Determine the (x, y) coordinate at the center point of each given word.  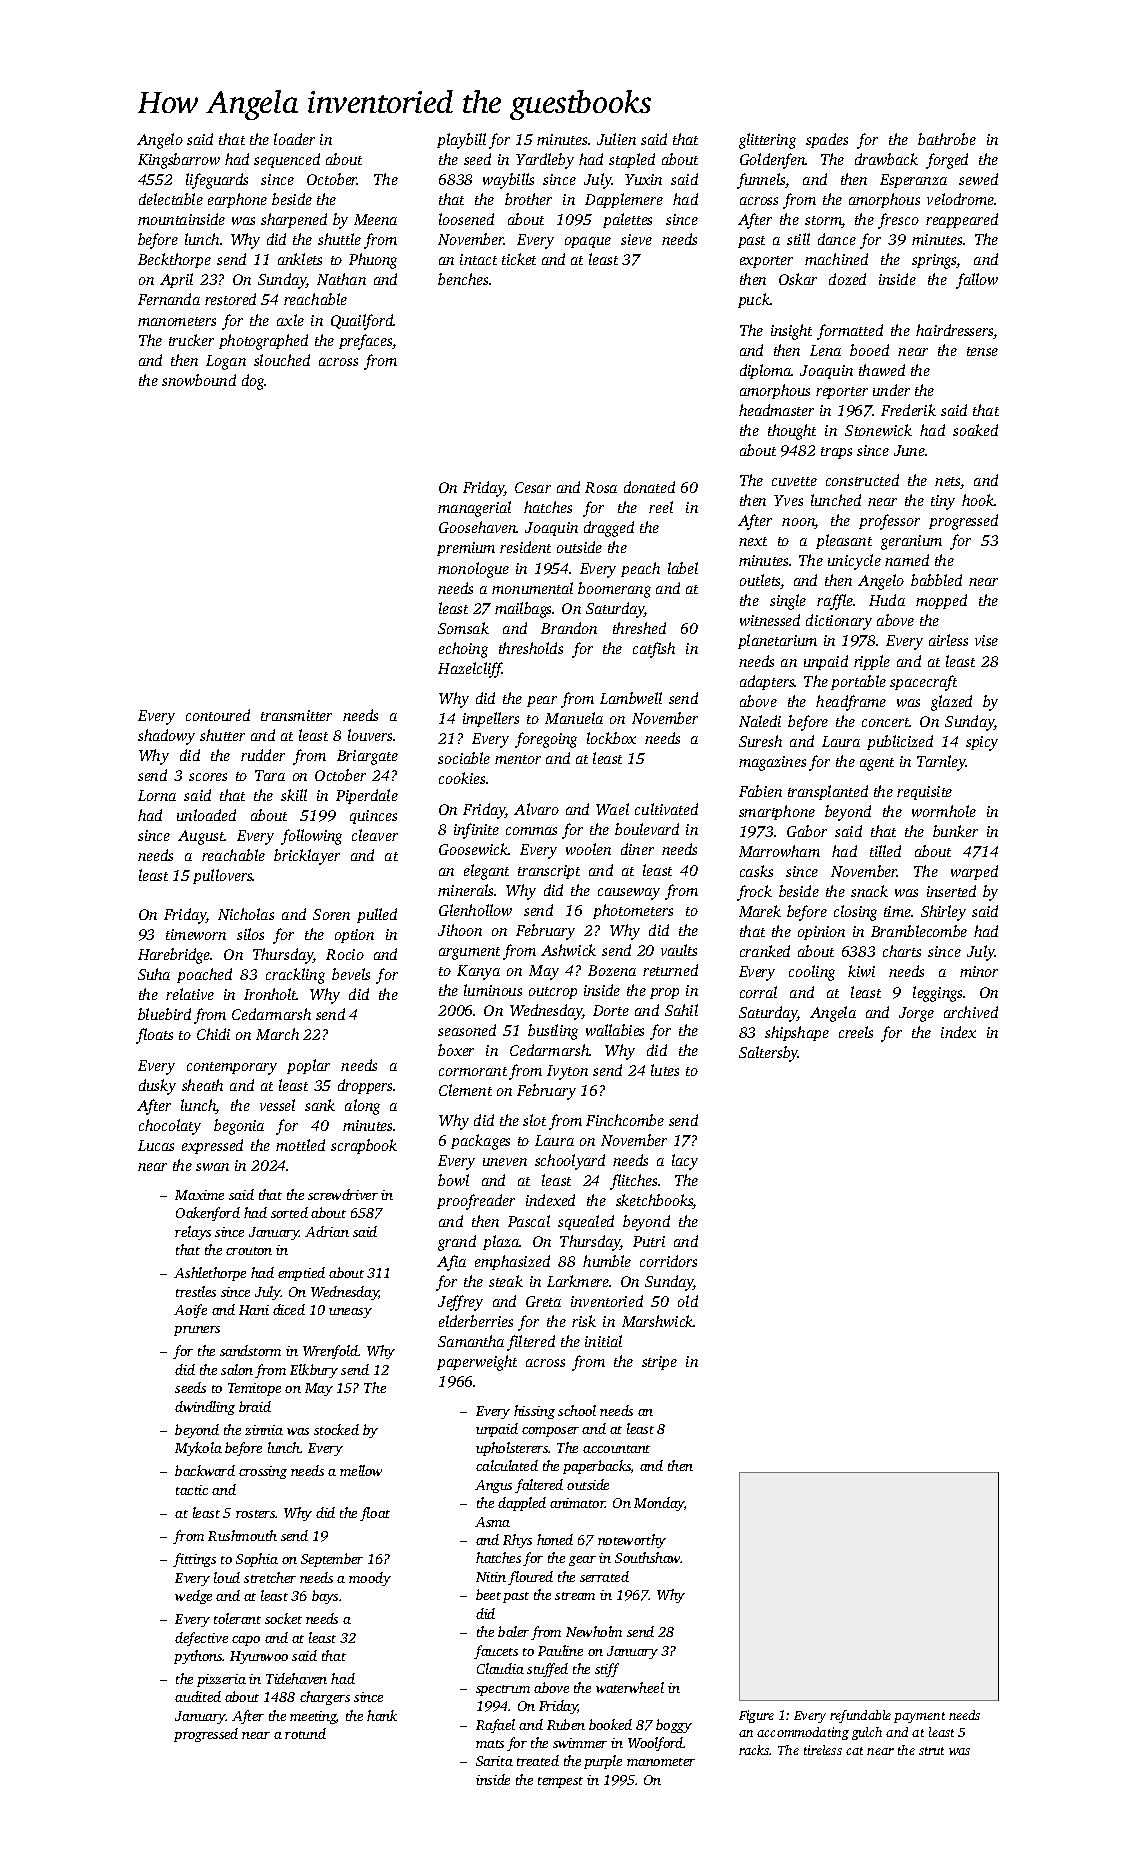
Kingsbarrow (179, 161)
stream (575, 1596)
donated (649, 487)
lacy (685, 1162)
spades (827, 140)
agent (877, 764)
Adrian (327, 1231)
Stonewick (878, 430)
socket (283, 1618)
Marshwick (658, 1321)
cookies (462, 778)
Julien (616, 139)
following (311, 837)
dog (253, 382)
